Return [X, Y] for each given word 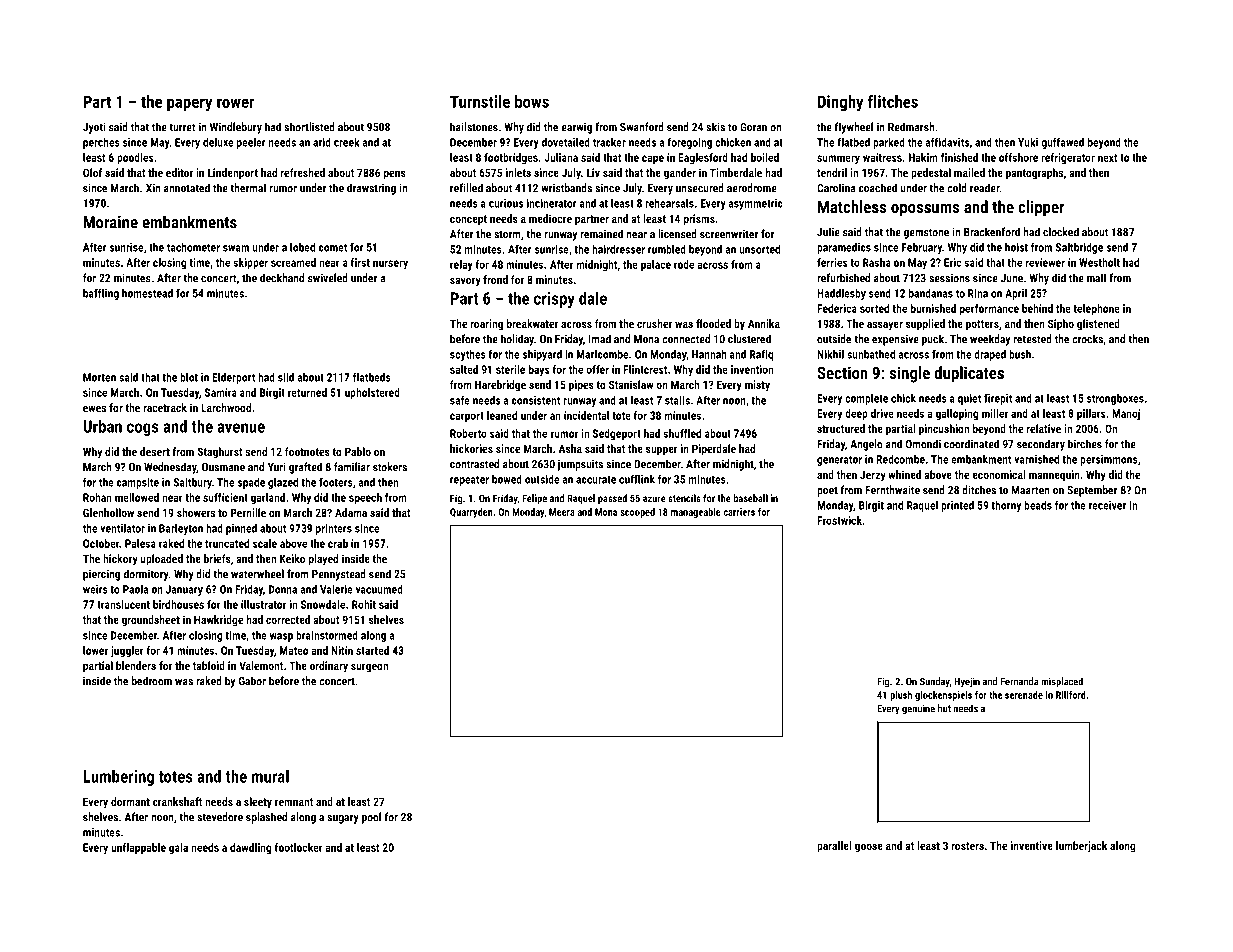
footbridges [511, 158]
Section [842, 372]
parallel [834, 847]
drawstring [371, 189]
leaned [502, 415]
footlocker [299, 847]
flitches [893, 101]
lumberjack [1081, 847]
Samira [221, 392]
